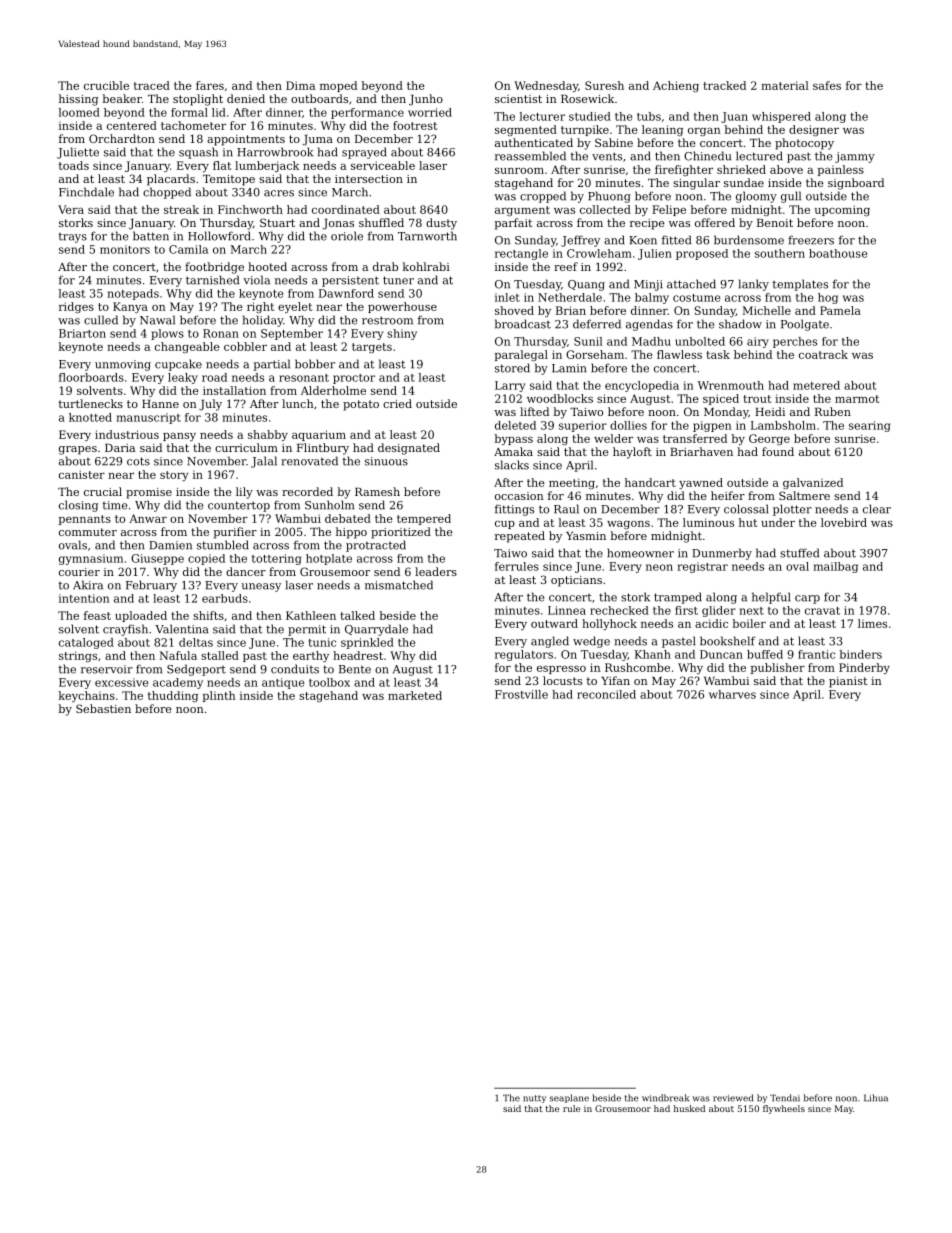  What do you see at coordinates (141, 616) in the page?
I see `uploaded` at bounding box center [141, 616].
